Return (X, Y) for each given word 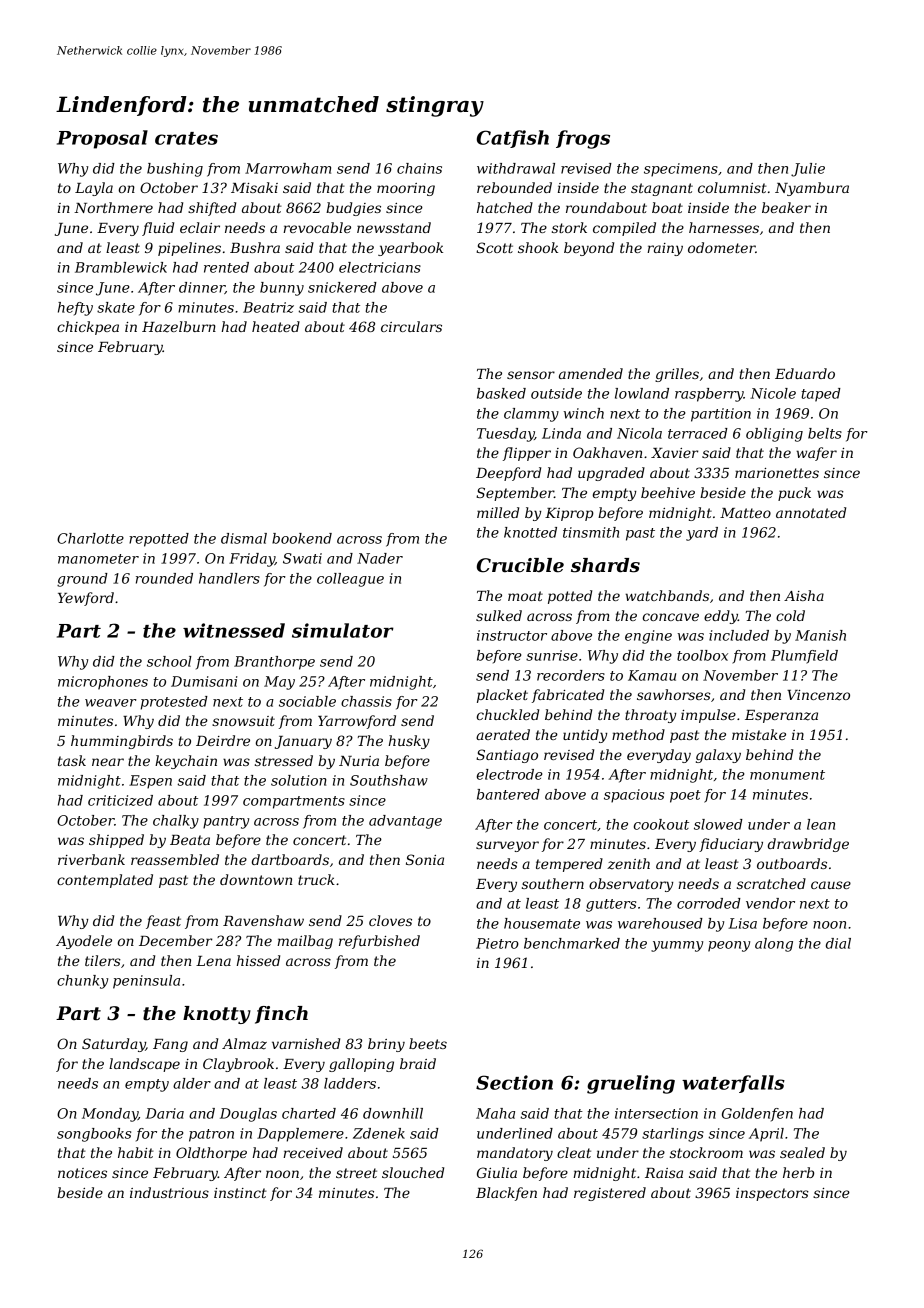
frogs (583, 139)
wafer (816, 454)
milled (498, 512)
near (108, 762)
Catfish (513, 139)
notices (82, 1173)
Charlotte (90, 538)
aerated (503, 734)
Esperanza (781, 716)
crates (186, 138)
